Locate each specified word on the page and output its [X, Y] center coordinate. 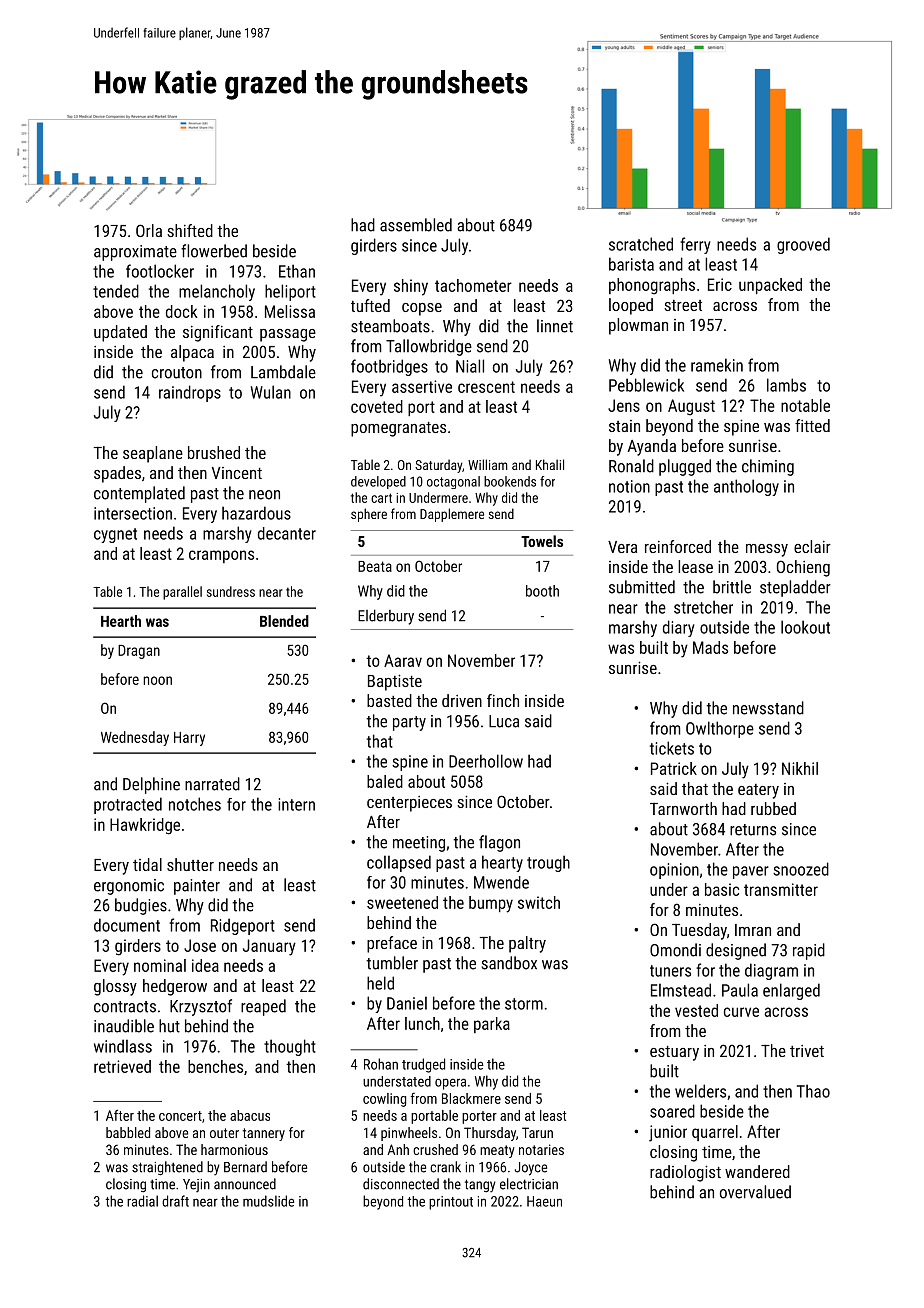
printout [451, 1203]
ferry [695, 245]
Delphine [151, 785]
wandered [757, 1171]
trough [548, 863]
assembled [416, 225]
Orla [149, 230]
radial [142, 1201]
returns [753, 830]
